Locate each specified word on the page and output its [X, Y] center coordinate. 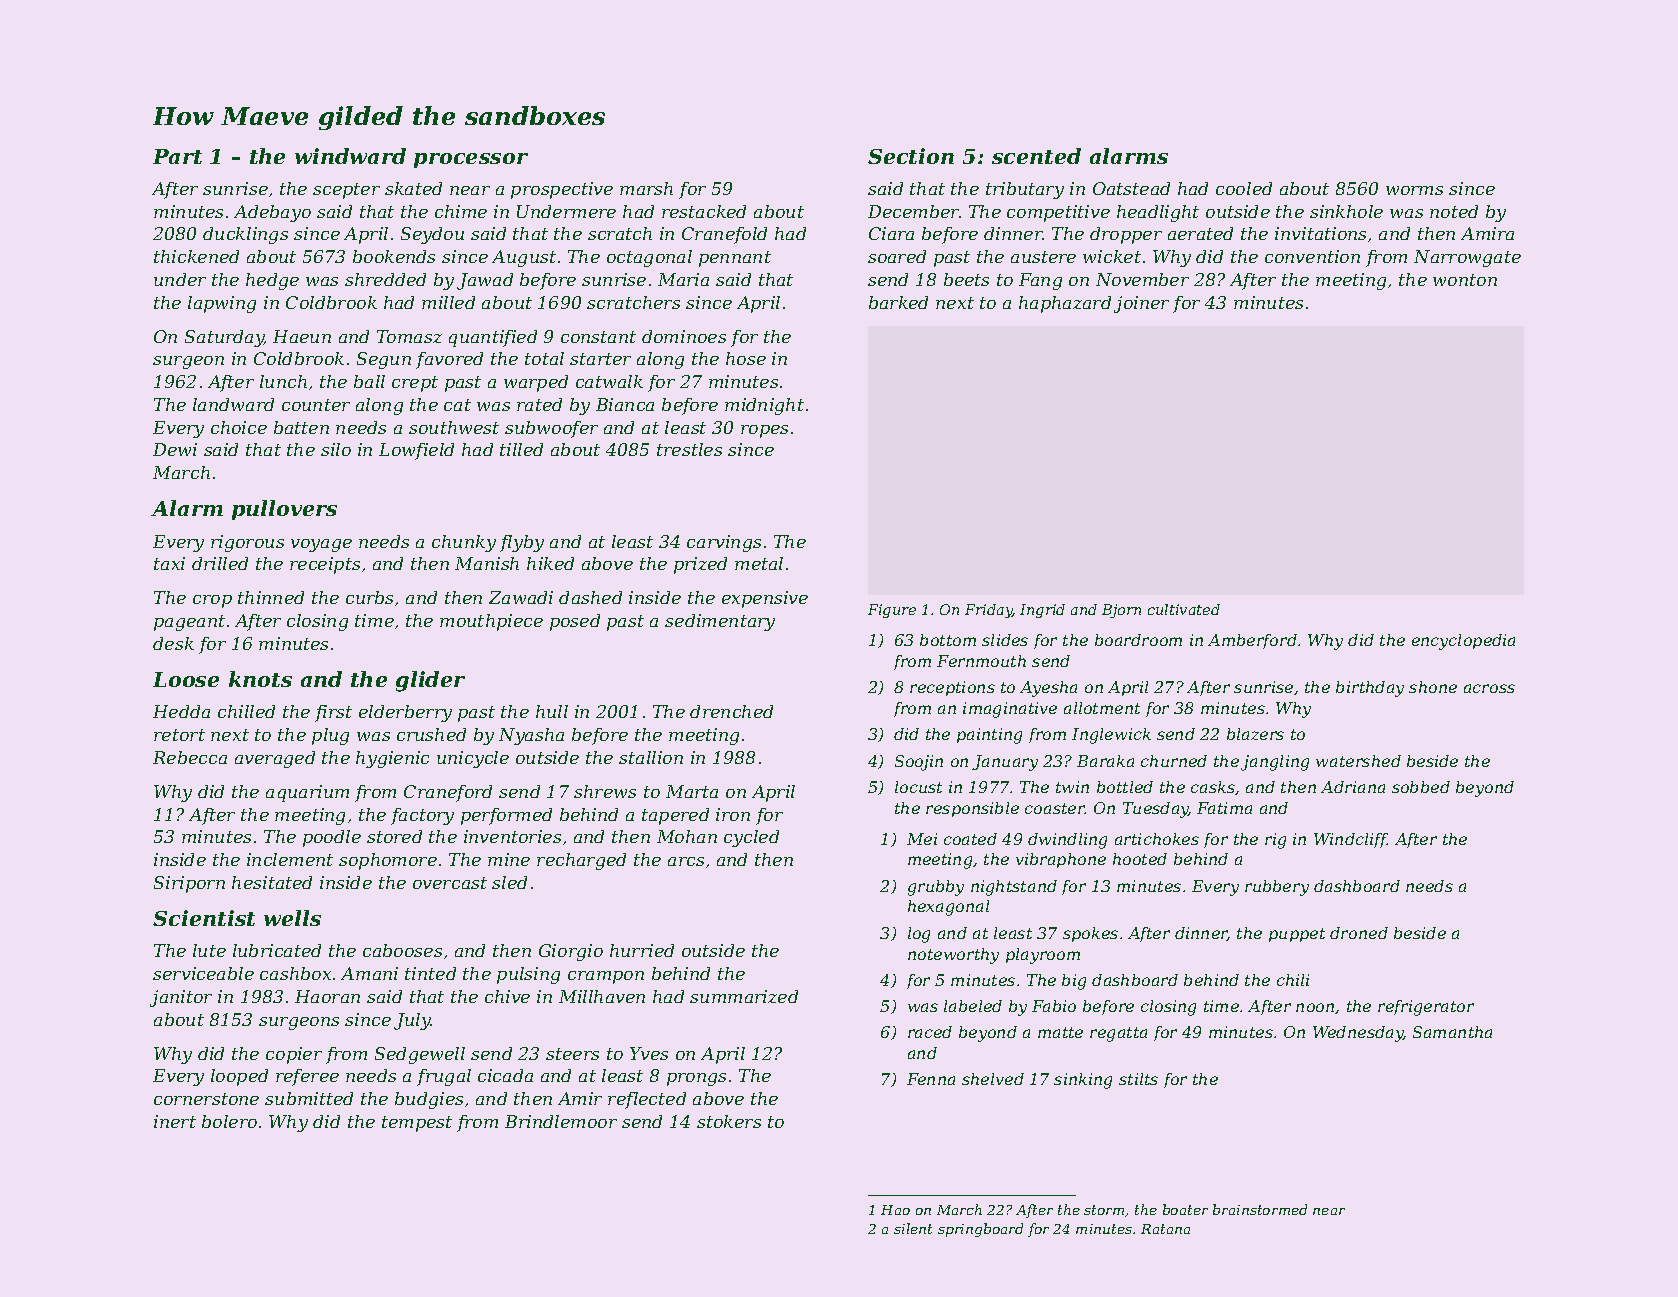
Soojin [919, 763]
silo [336, 449]
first [333, 713]
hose [746, 358]
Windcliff [1351, 840]
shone [1433, 687]
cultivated [1184, 609]
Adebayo [272, 213]
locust [918, 787]
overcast [450, 883]
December [913, 211]
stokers [729, 1121]
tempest [417, 1124]
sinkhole [1346, 211]
